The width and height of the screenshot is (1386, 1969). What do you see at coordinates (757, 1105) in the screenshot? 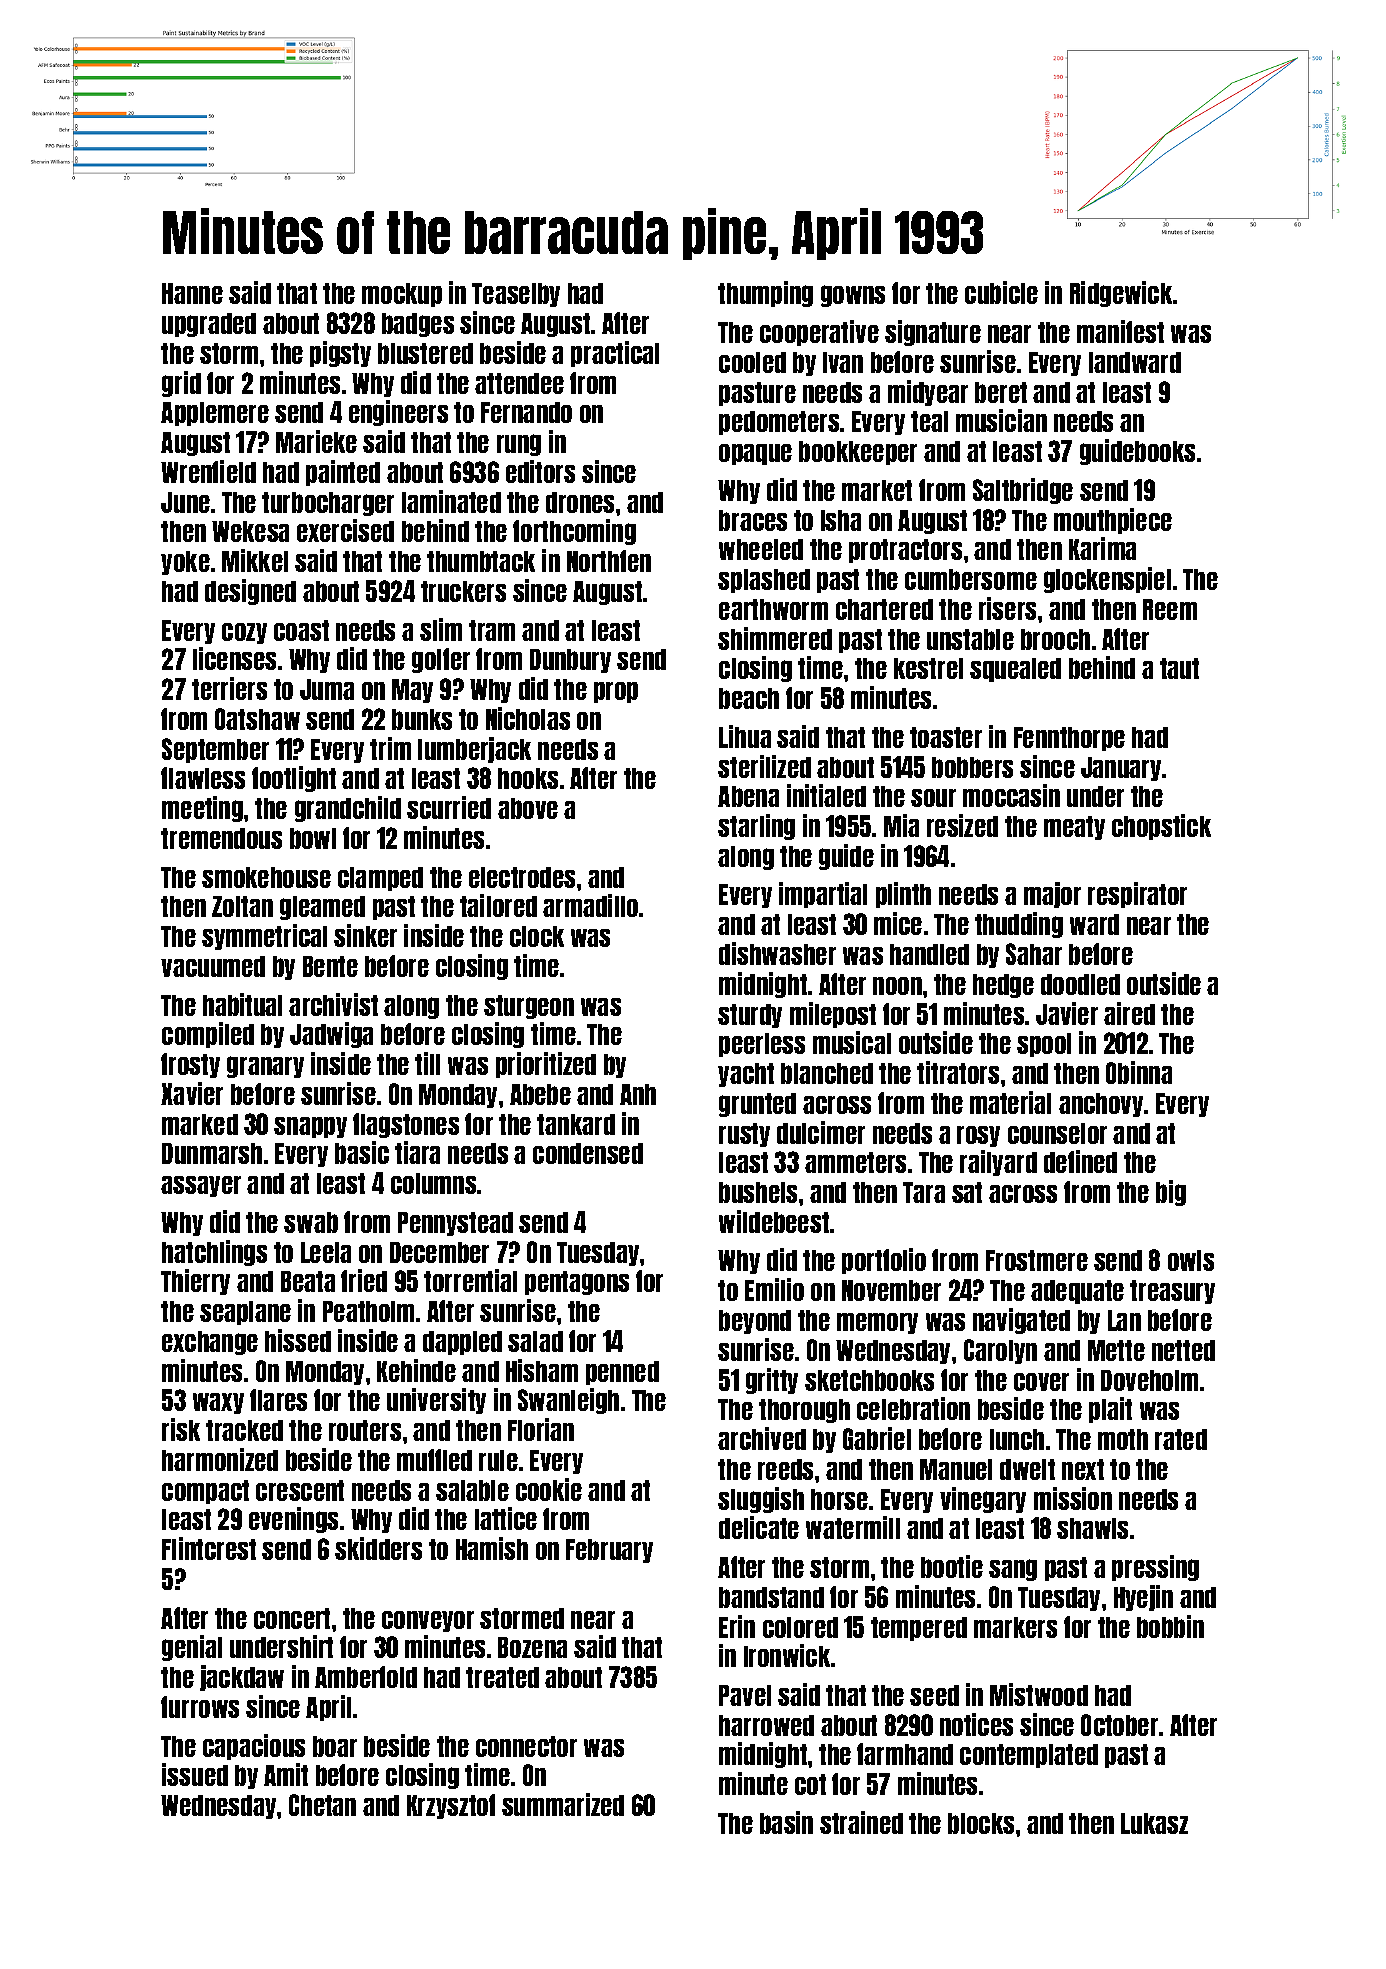
I see `grunted` at bounding box center [757, 1105].
